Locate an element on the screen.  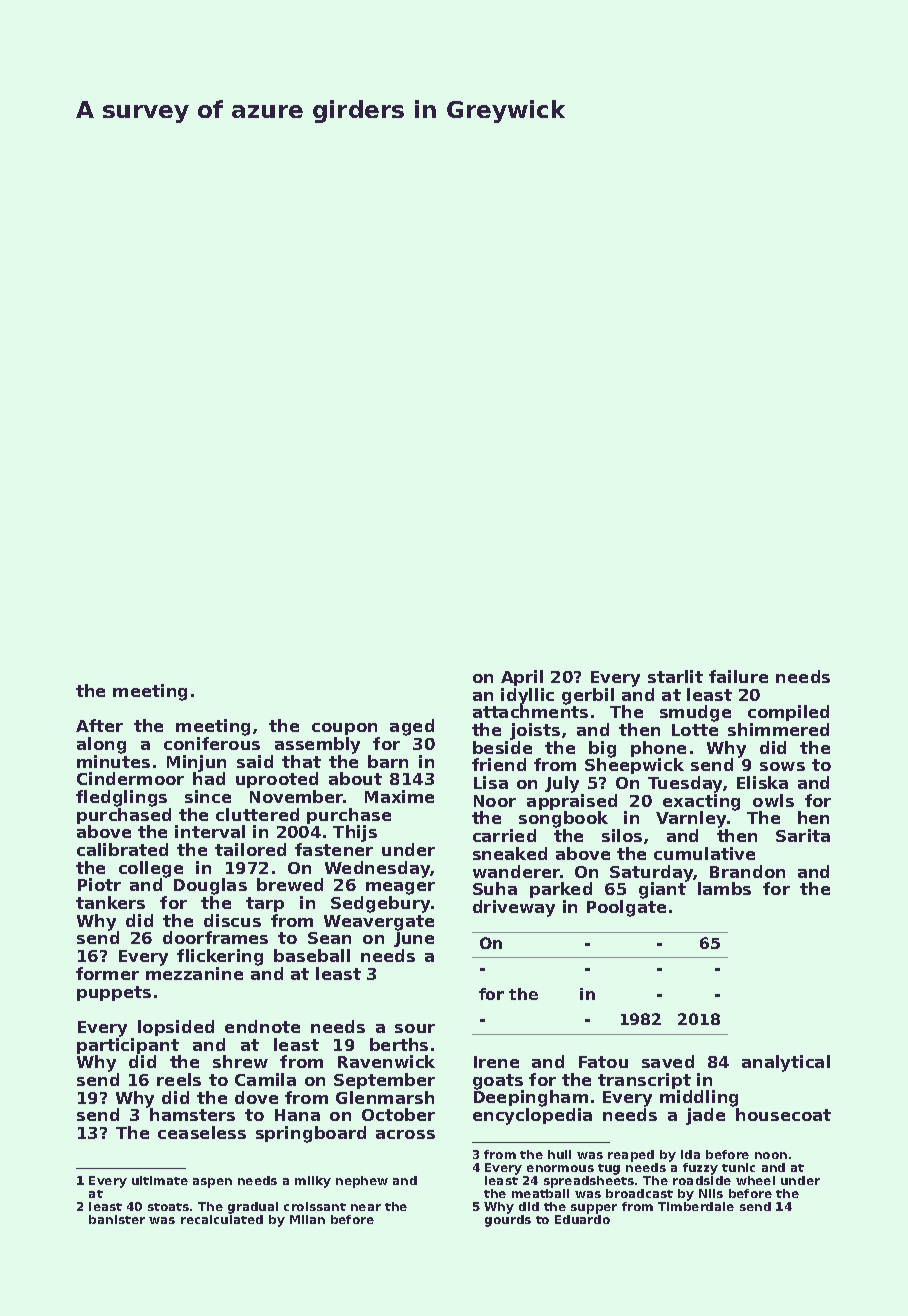
Deepingham is located at coordinates (531, 1099).
